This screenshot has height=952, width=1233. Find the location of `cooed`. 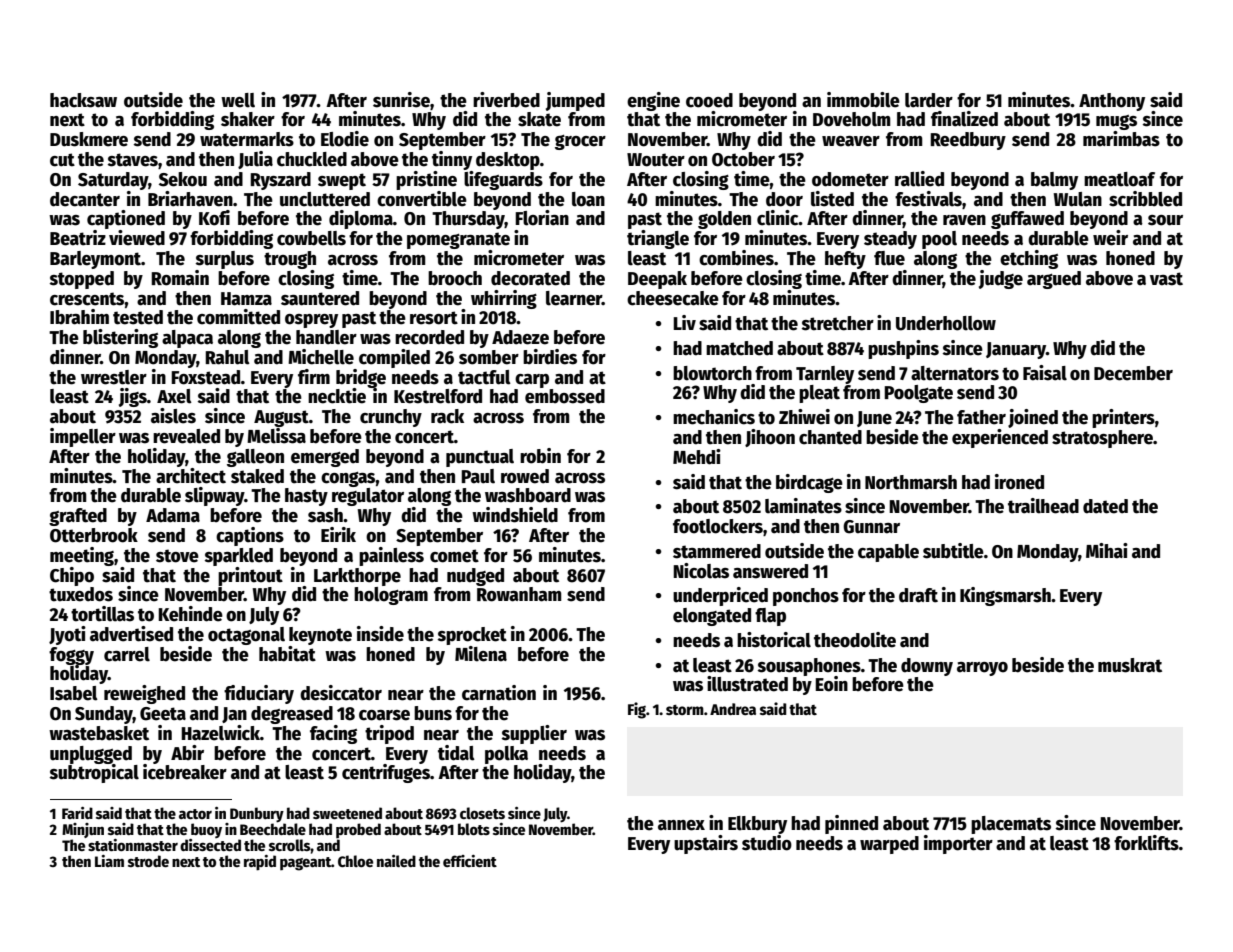

cooed is located at coordinates (709, 100).
